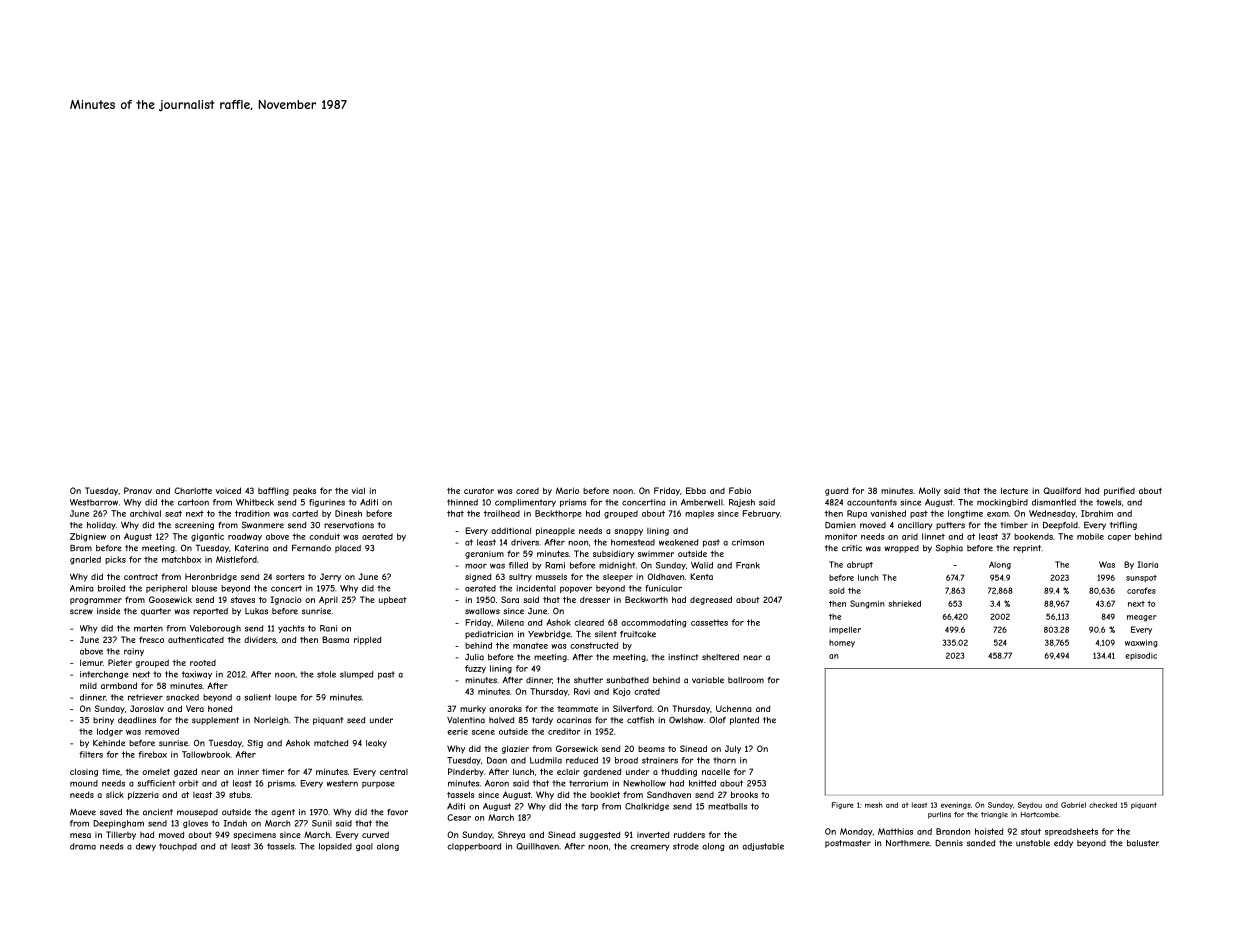 The height and width of the image is (952, 1233). What do you see at coordinates (622, 692) in the image?
I see `Kojo` at bounding box center [622, 692].
